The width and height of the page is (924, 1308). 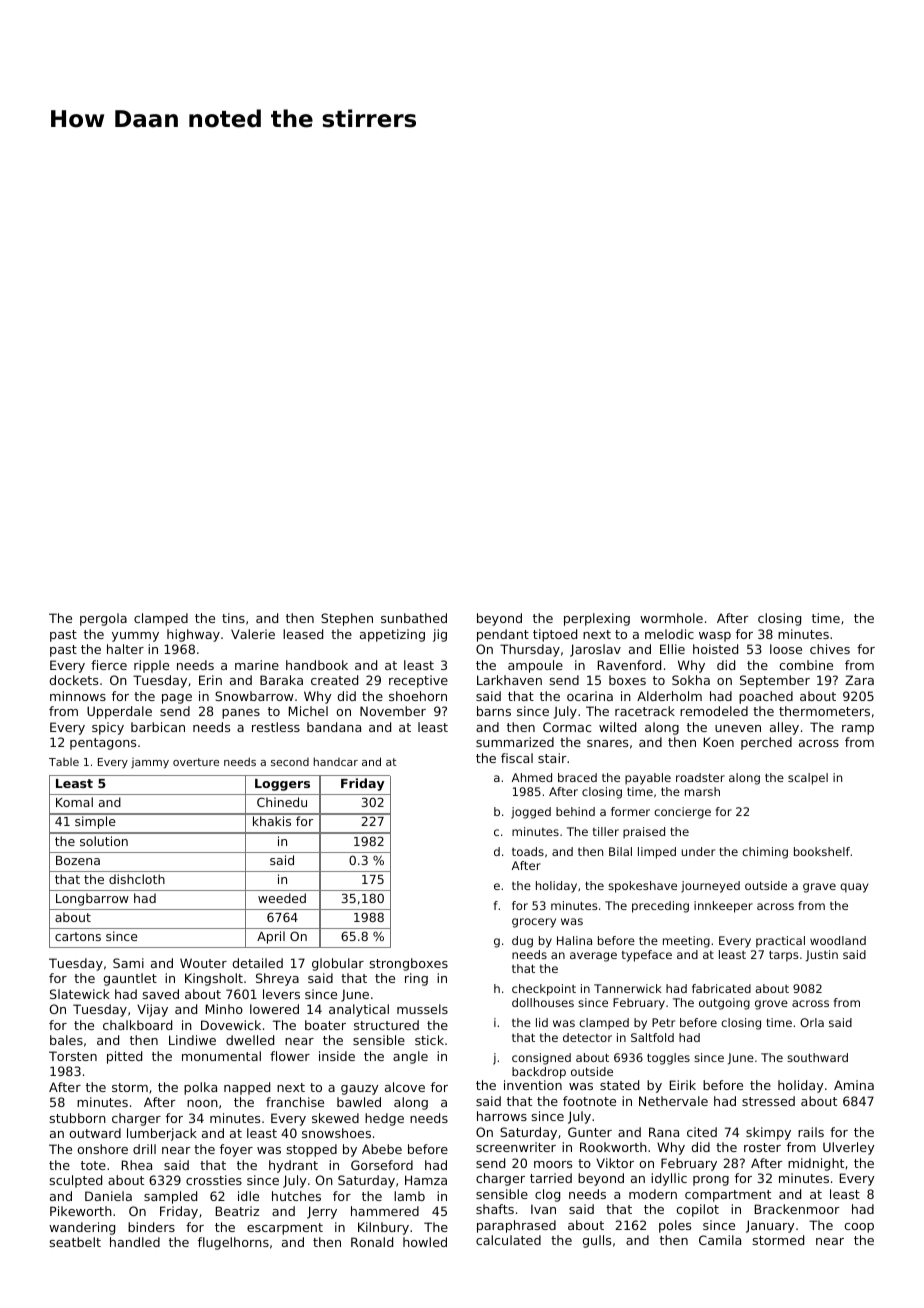 I want to click on barns, so click(x=494, y=711).
